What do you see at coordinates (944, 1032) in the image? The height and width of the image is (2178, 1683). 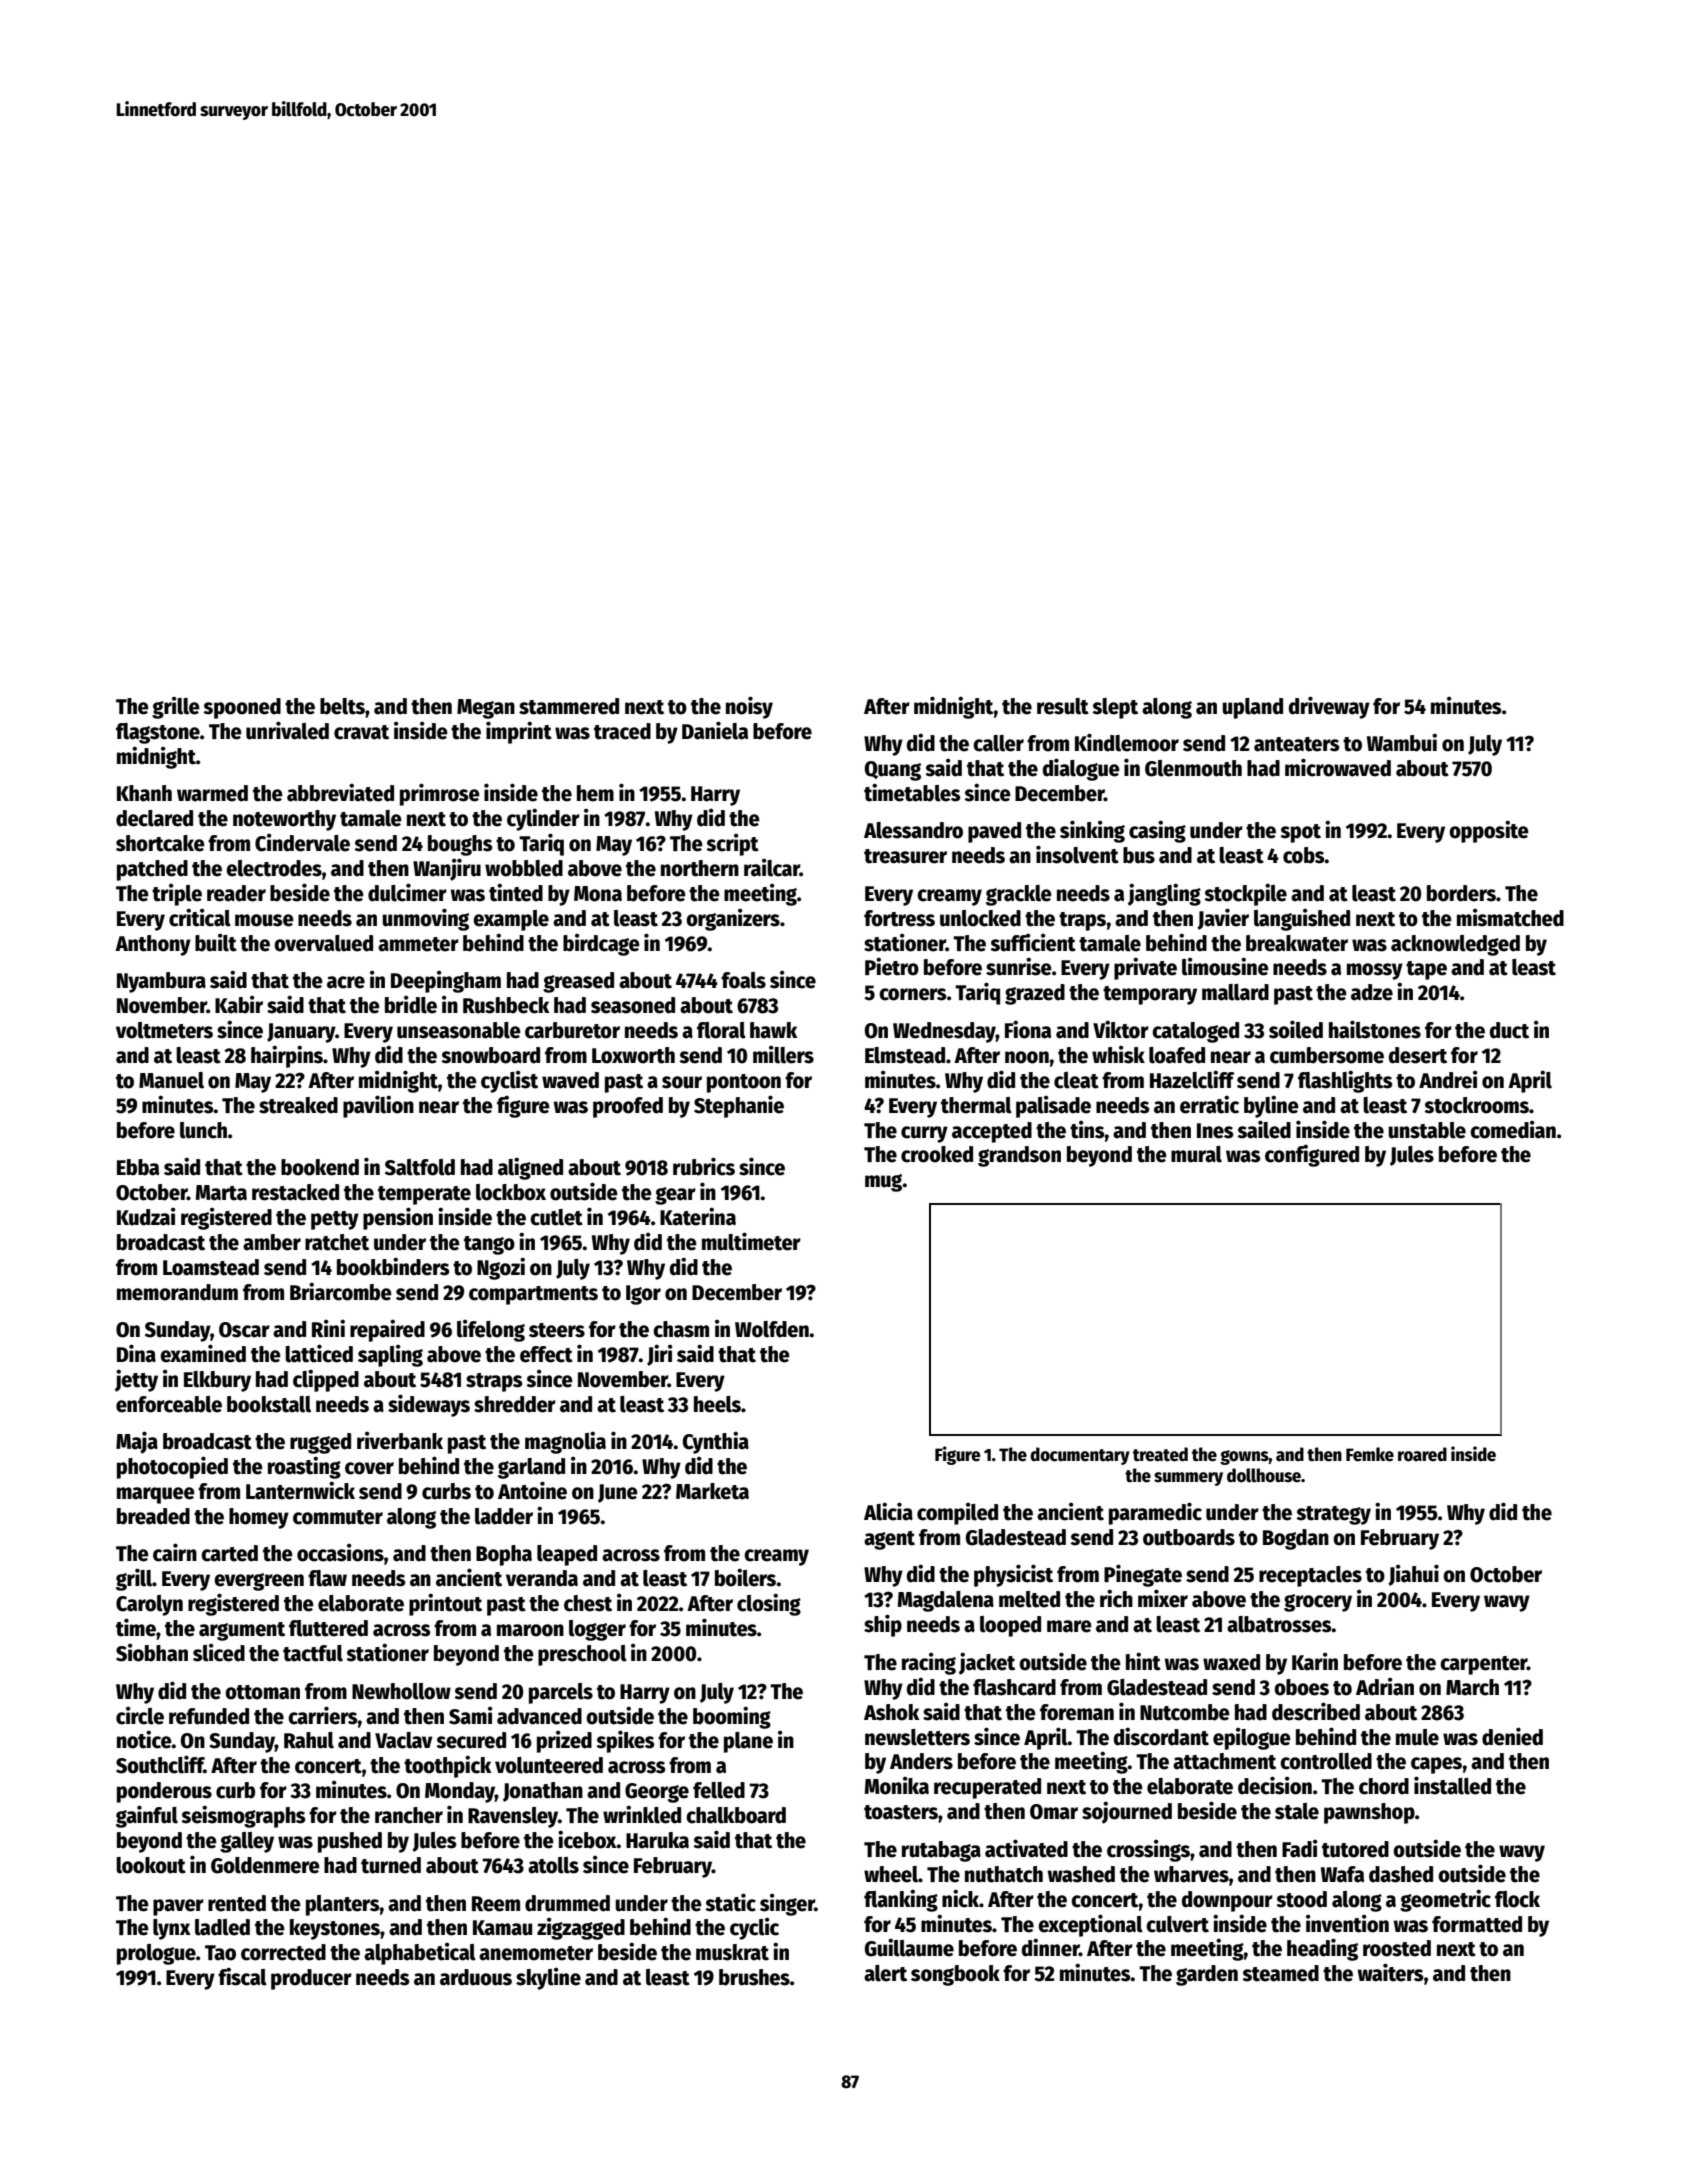 I see `Wednesday` at bounding box center [944, 1032].
